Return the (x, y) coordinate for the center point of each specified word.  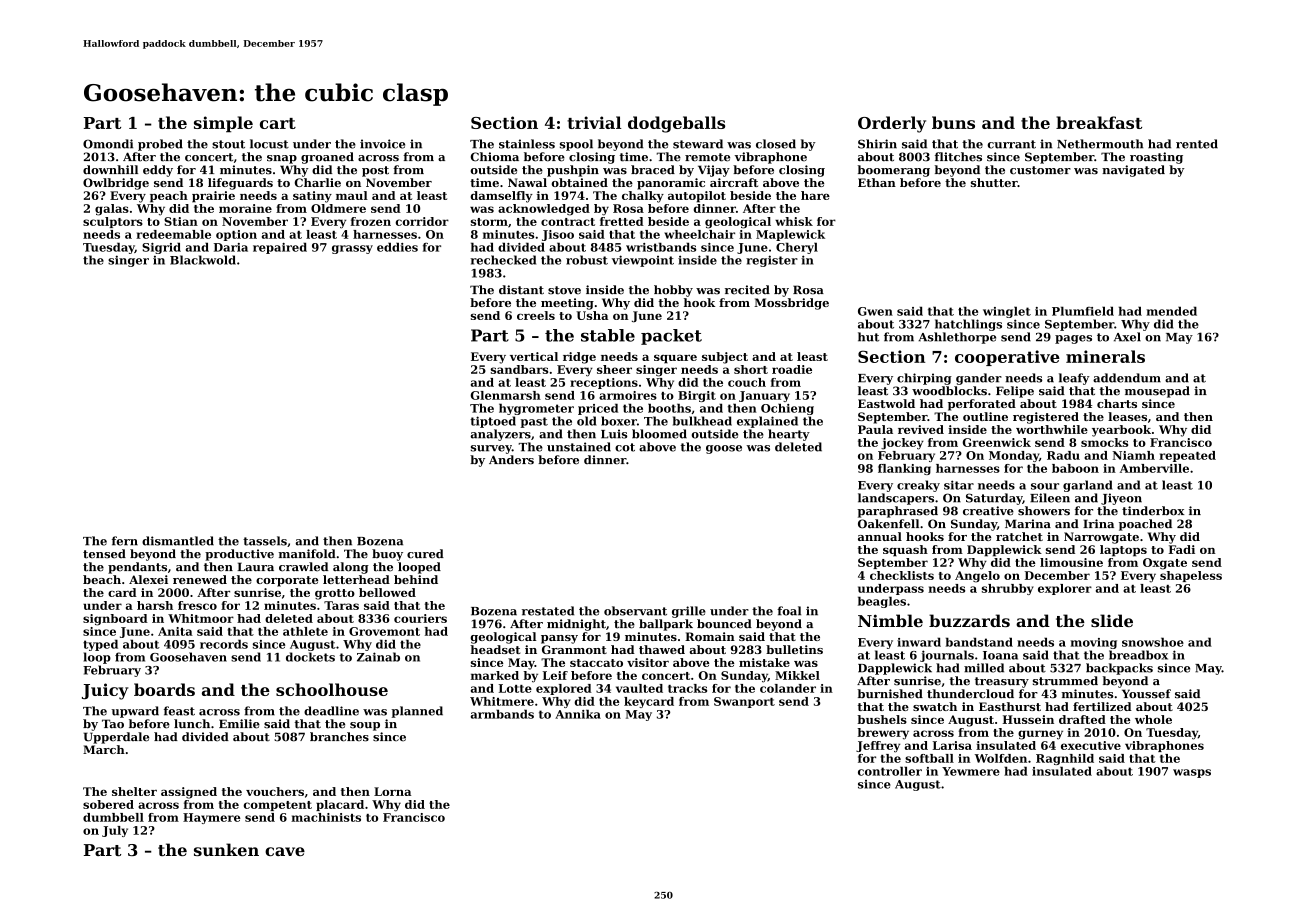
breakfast (1099, 122)
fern (125, 541)
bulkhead (702, 421)
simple (223, 124)
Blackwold (203, 260)
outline (985, 416)
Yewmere (971, 771)
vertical (534, 356)
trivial (594, 122)
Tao (113, 724)
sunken (226, 849)
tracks (687, 688)
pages (1073, 339)
